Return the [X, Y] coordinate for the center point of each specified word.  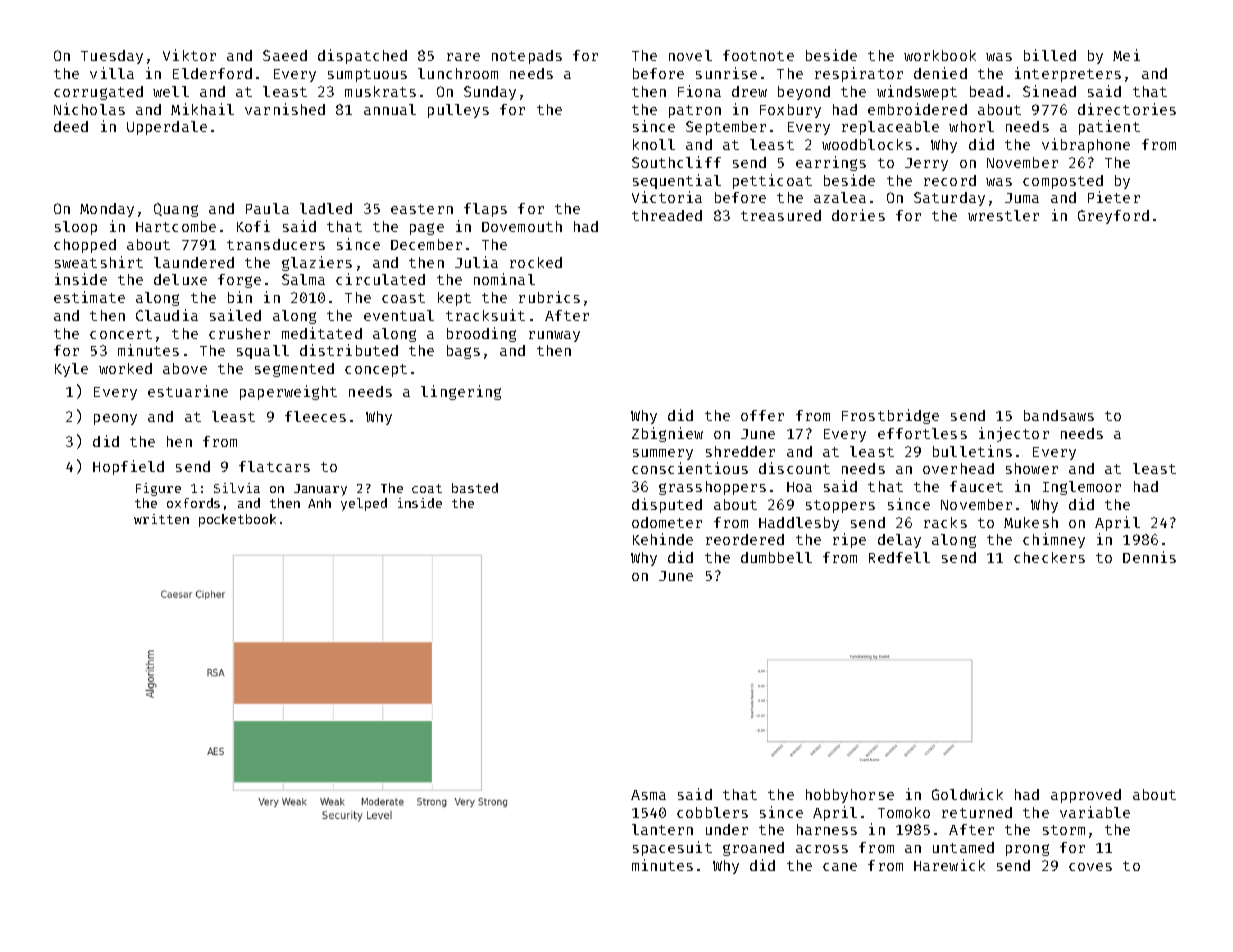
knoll [654, 144]
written [161, 519]
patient [1109, 127]
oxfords [193, 503]
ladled [326, 208]
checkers [1049, 557]
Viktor [189, 55]
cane [840, 867]
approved [1086, 796]
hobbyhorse [850, 796]
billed [1050, 55]
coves [1090, 867]
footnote [758, 55]
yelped [364, 504]
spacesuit [672, 848]
